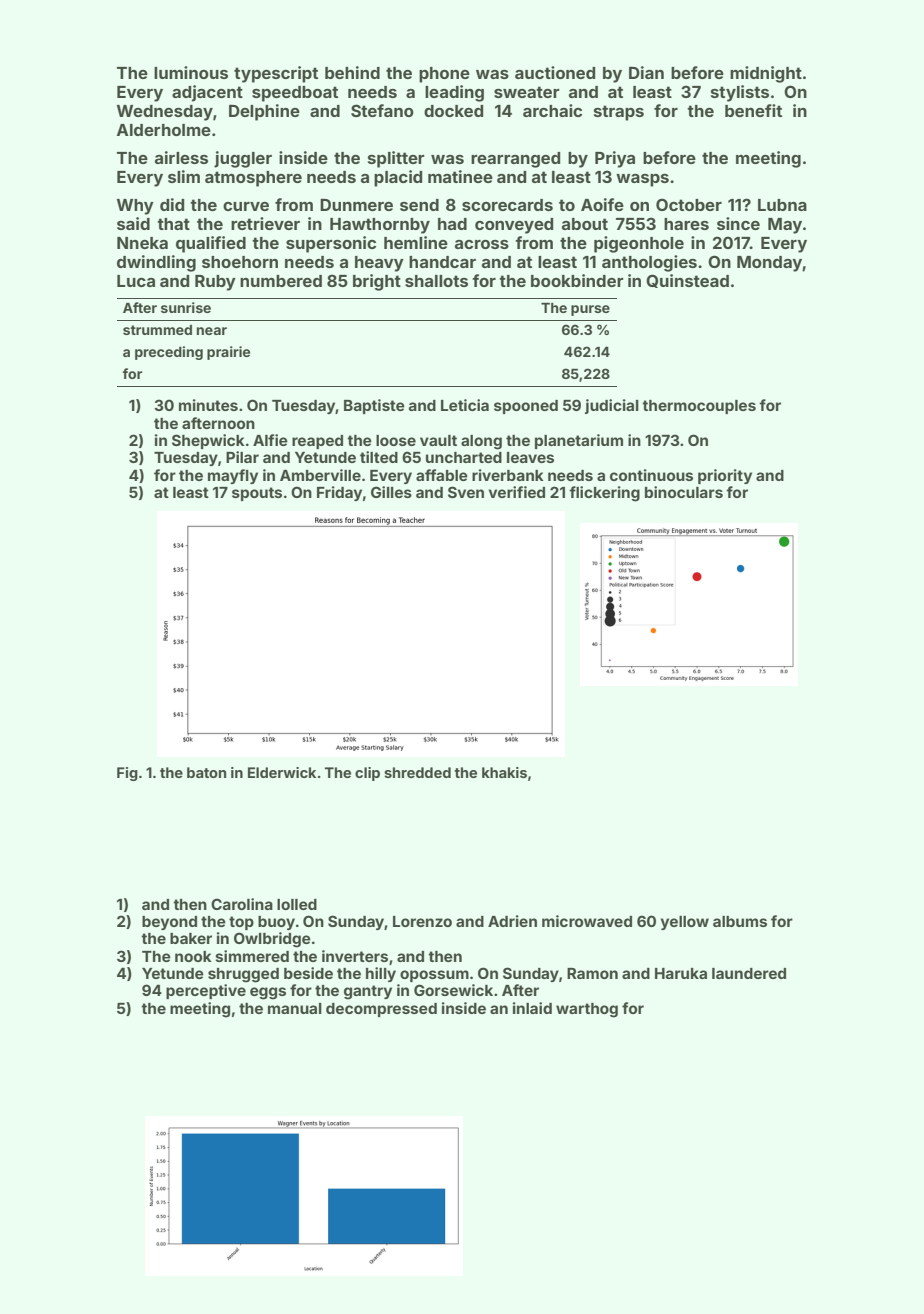 Image resolution: width=924 pixels, height=1314 pixels. Describe the element at coordinates (391, 492) in the image. I see `Gilles` at that location.
